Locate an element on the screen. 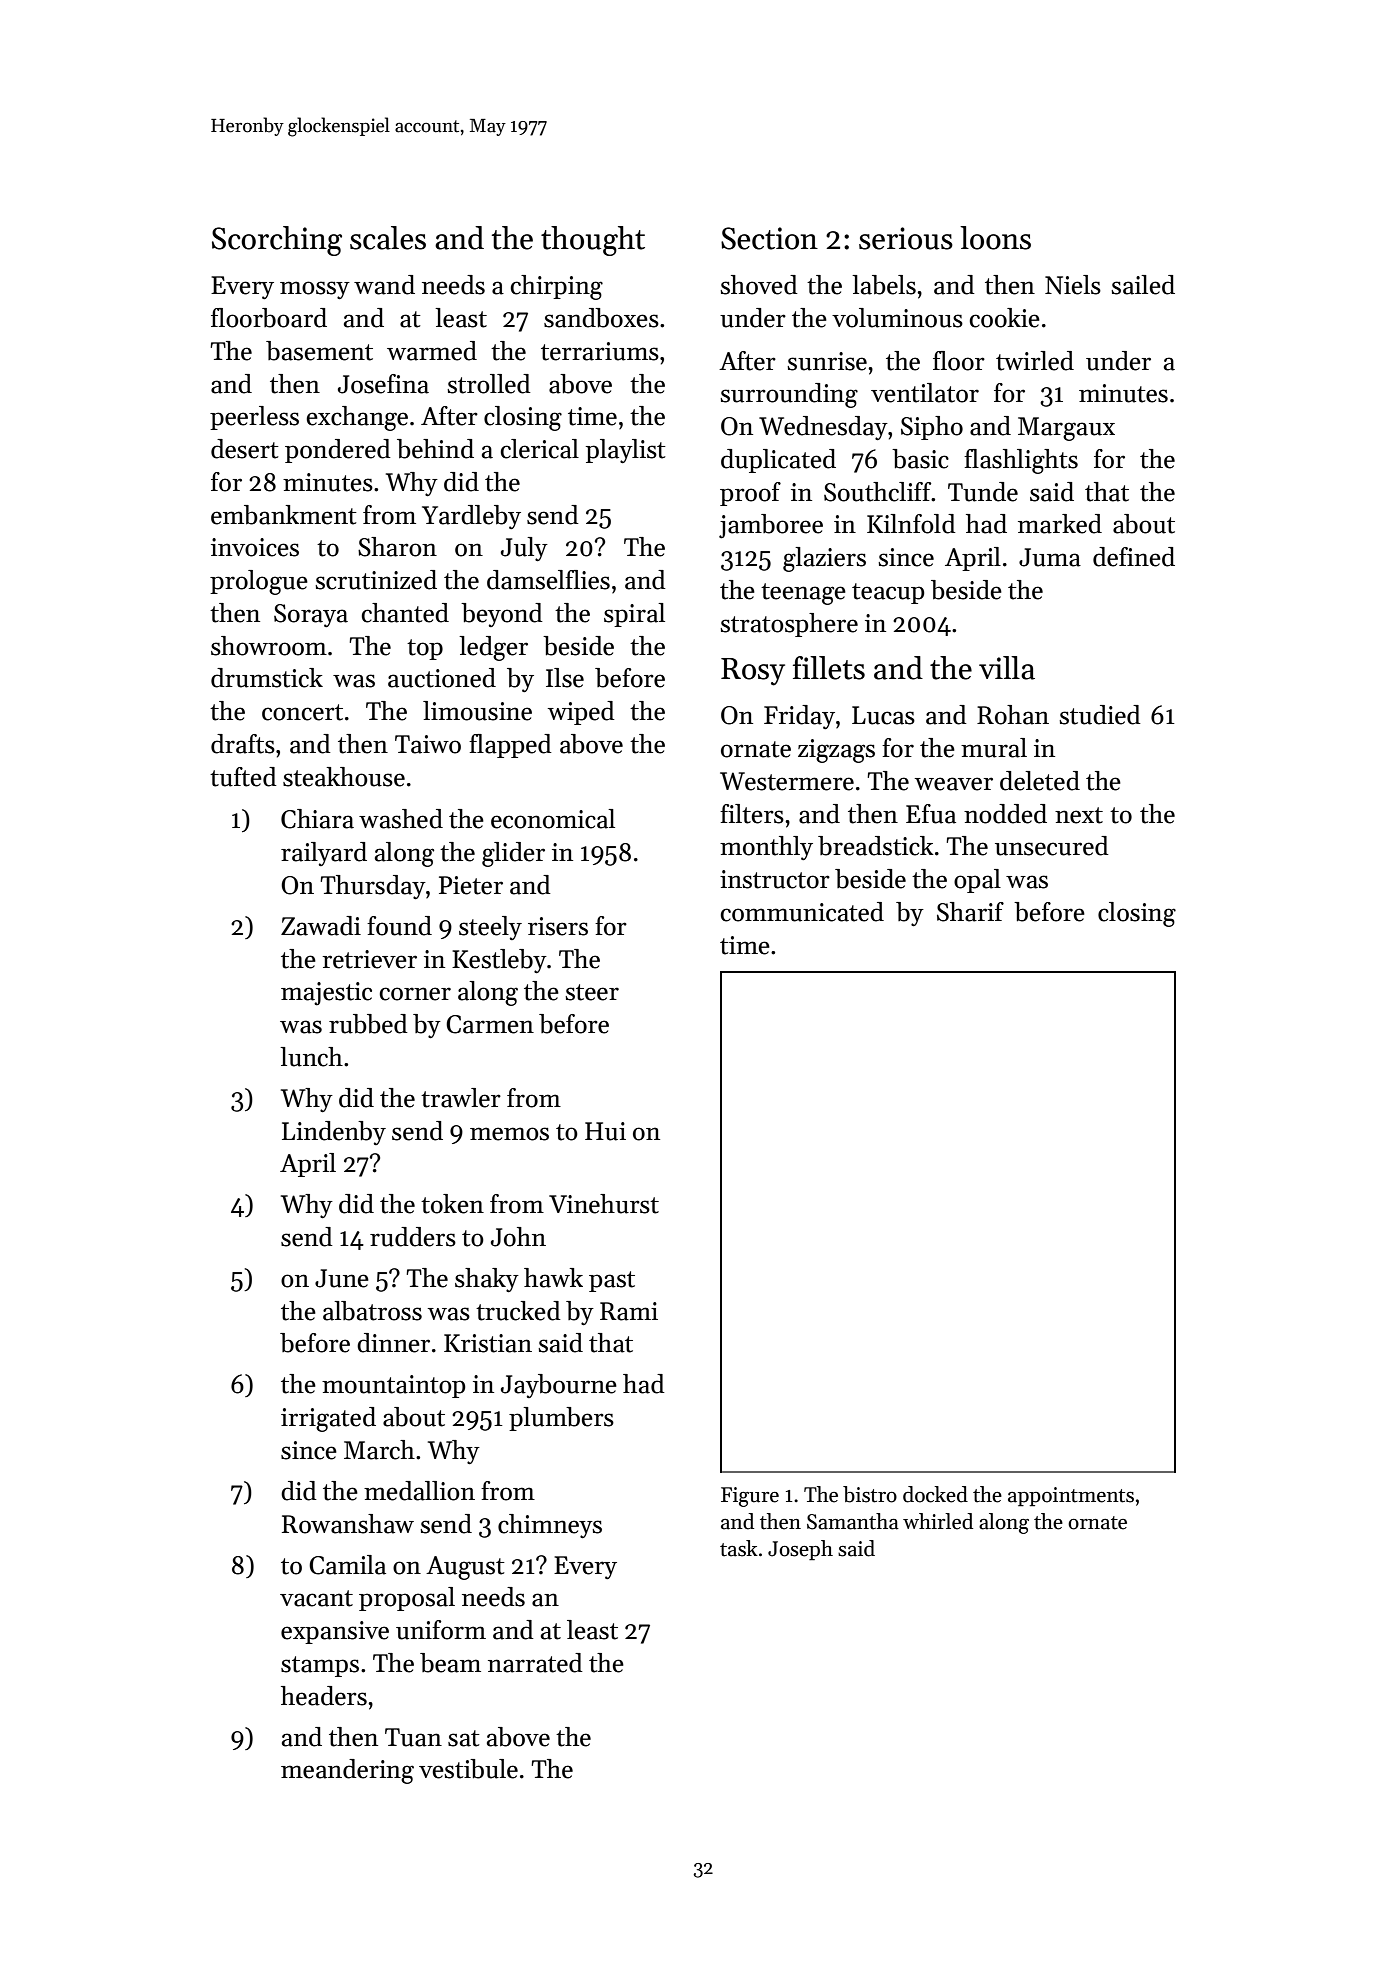 The image size is (1386, 1969). rudders is located at coordinates (413, 1237).
